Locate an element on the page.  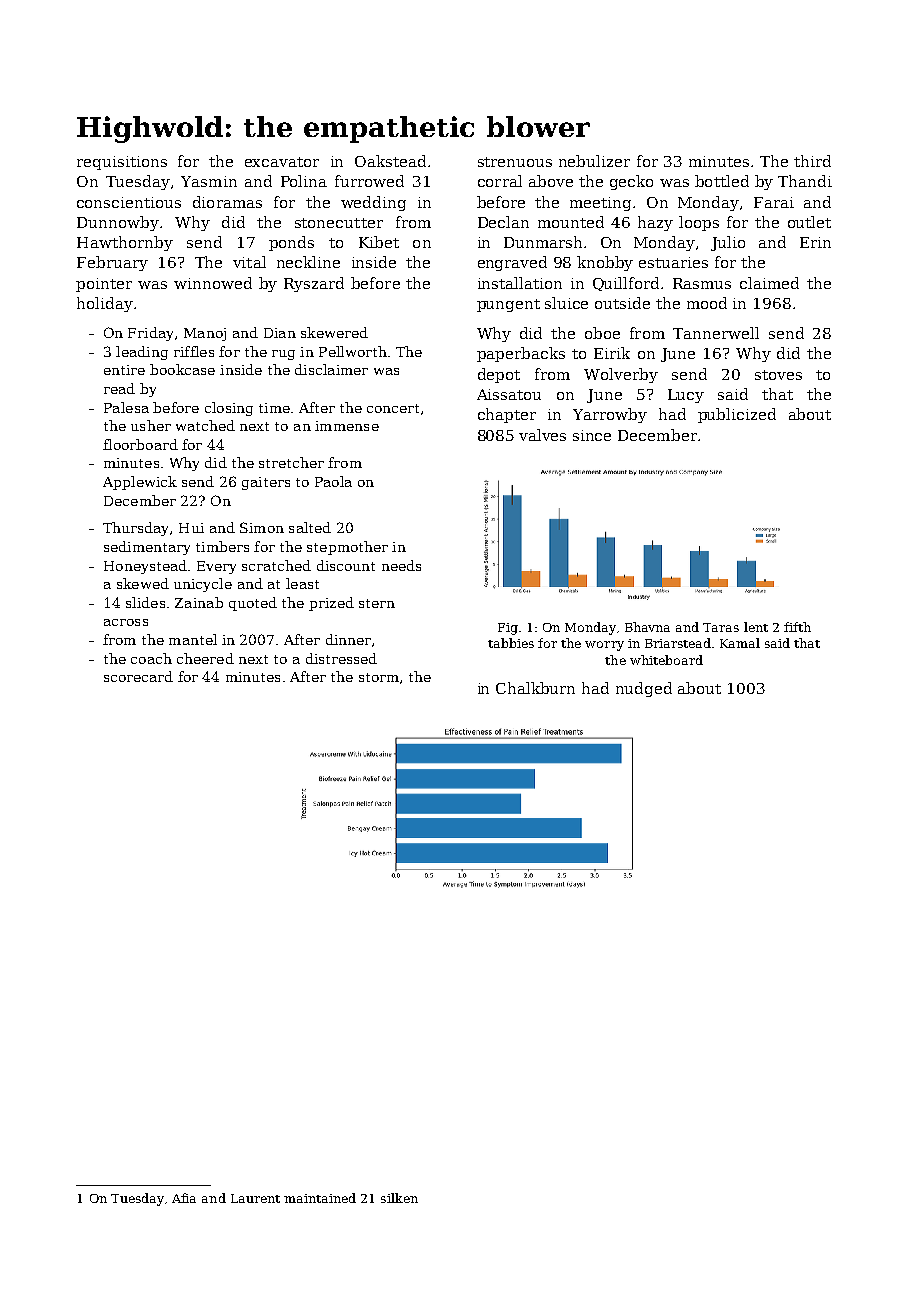
immense is located at coordinates (347, 426).
